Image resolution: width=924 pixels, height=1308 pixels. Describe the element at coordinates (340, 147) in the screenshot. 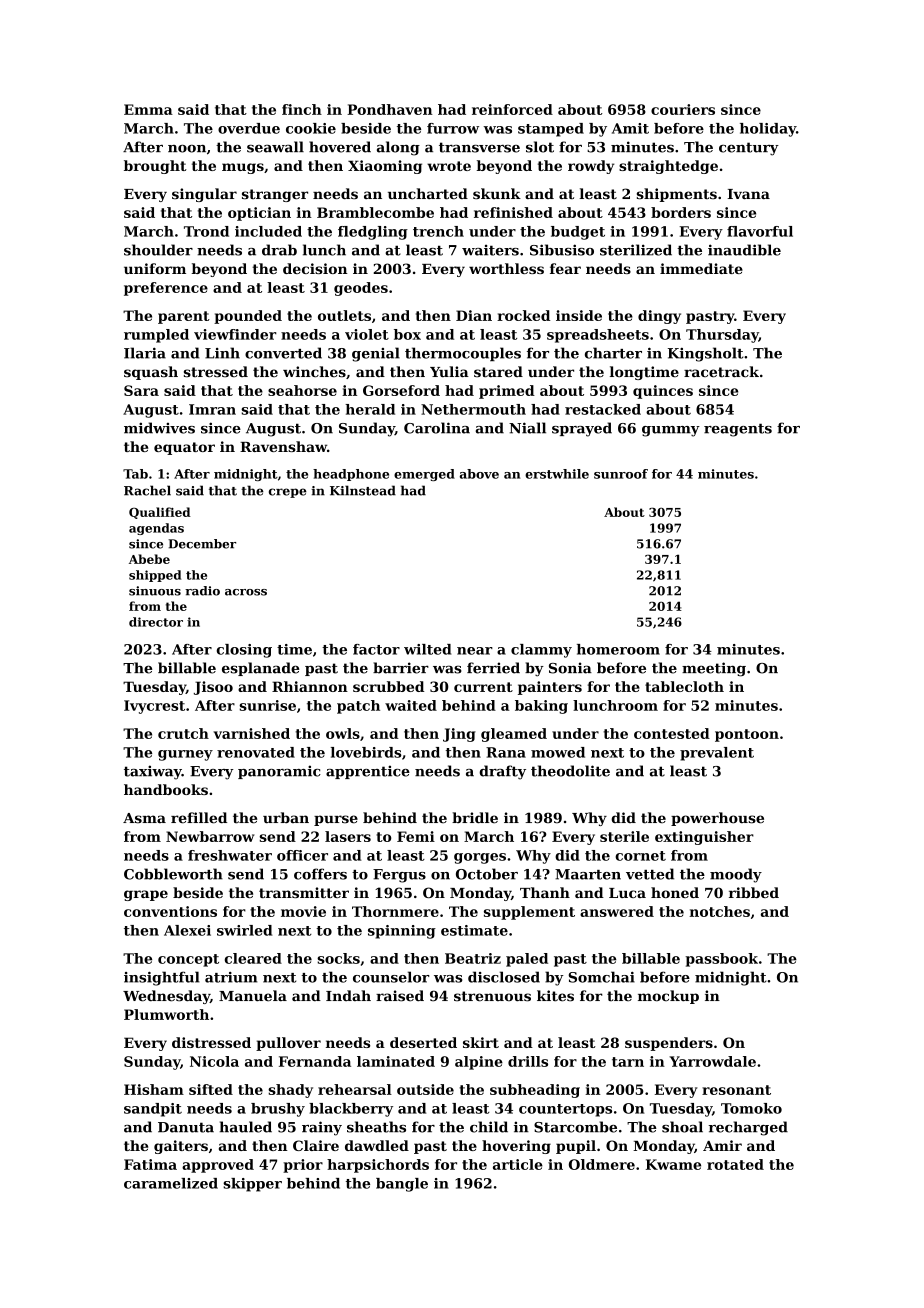

I see `hovered` at that location.
